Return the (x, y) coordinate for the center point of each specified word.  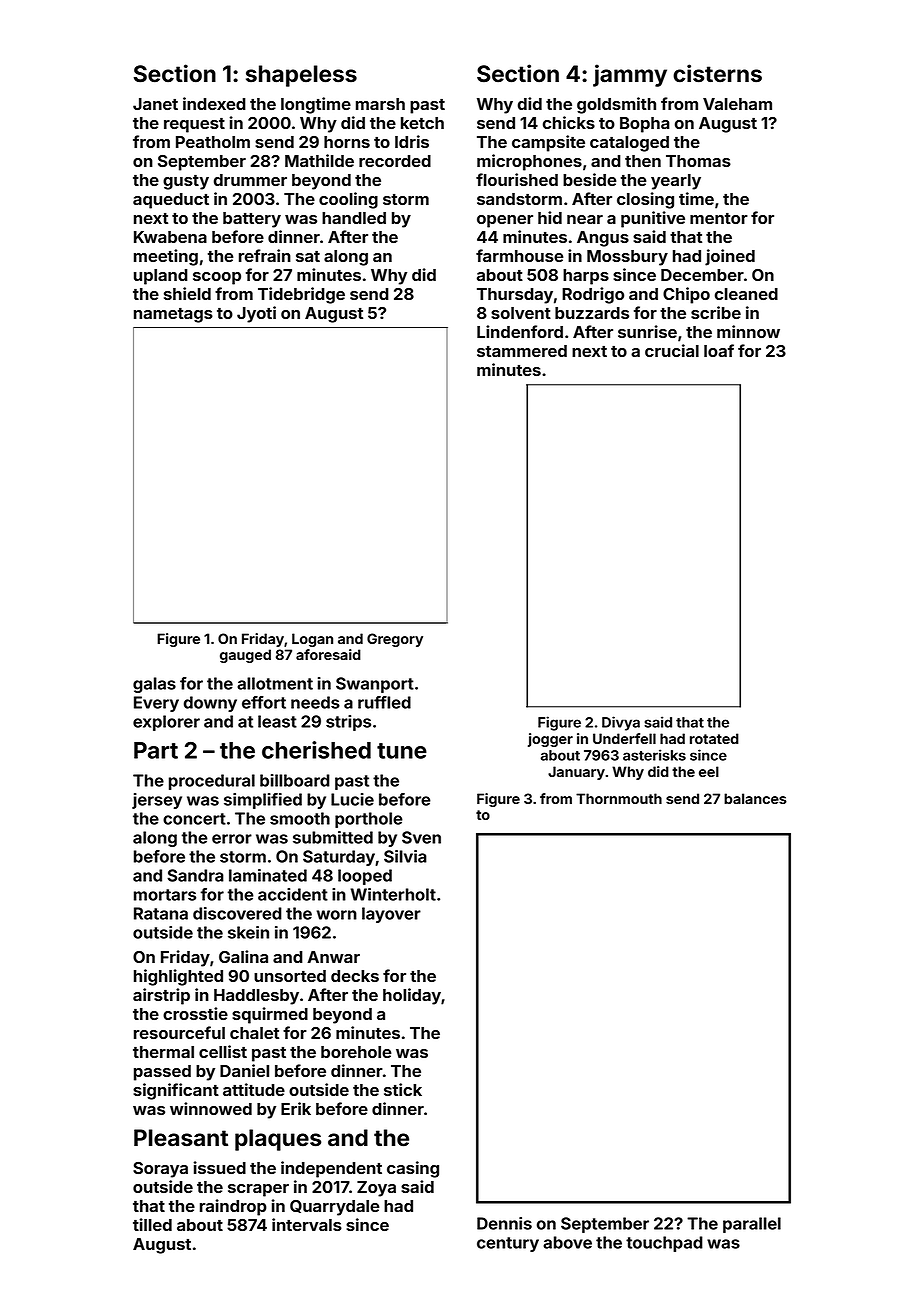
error (232, 839)
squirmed (270, 1015)
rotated (714, 738)
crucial (672, 350)
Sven (421, 837)
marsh (380, 104)
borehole (356, 1052)
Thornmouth (619, 798)
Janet (155, 104)
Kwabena (170, 237)
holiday (412, 996)
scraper (258, 1190)
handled (354, 218)
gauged (245, 656)
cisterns (717, 73)
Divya (621, 723)
